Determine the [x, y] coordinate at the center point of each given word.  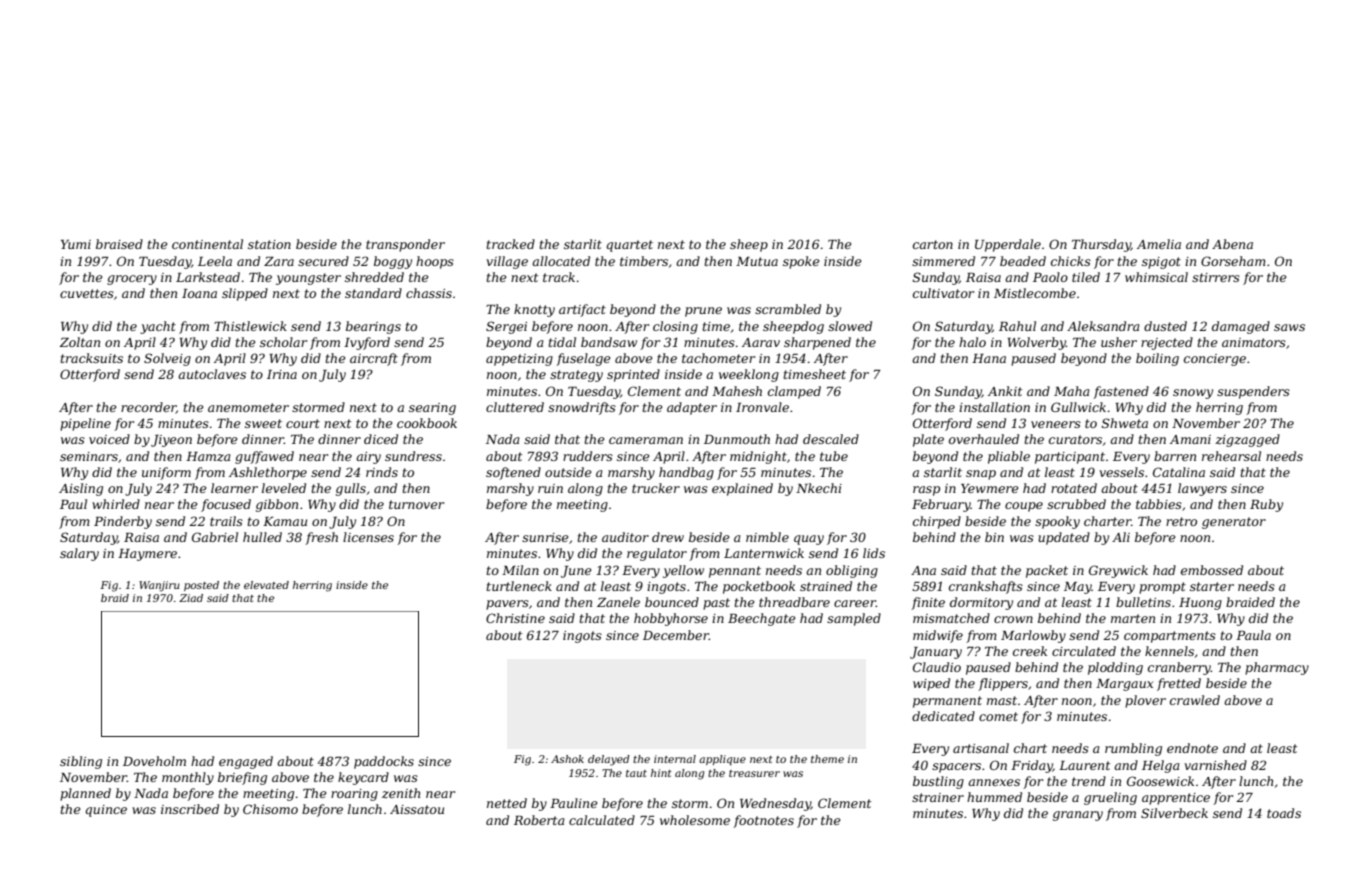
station [269, 244]
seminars [89, 456]
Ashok [567, 759]
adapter [692, 408]
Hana [989, 358]
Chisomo [270, 809]
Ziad [191, 598]
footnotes [763, 821]
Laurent [1084, 765]
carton [933, 244]
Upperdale [1008, 245]
